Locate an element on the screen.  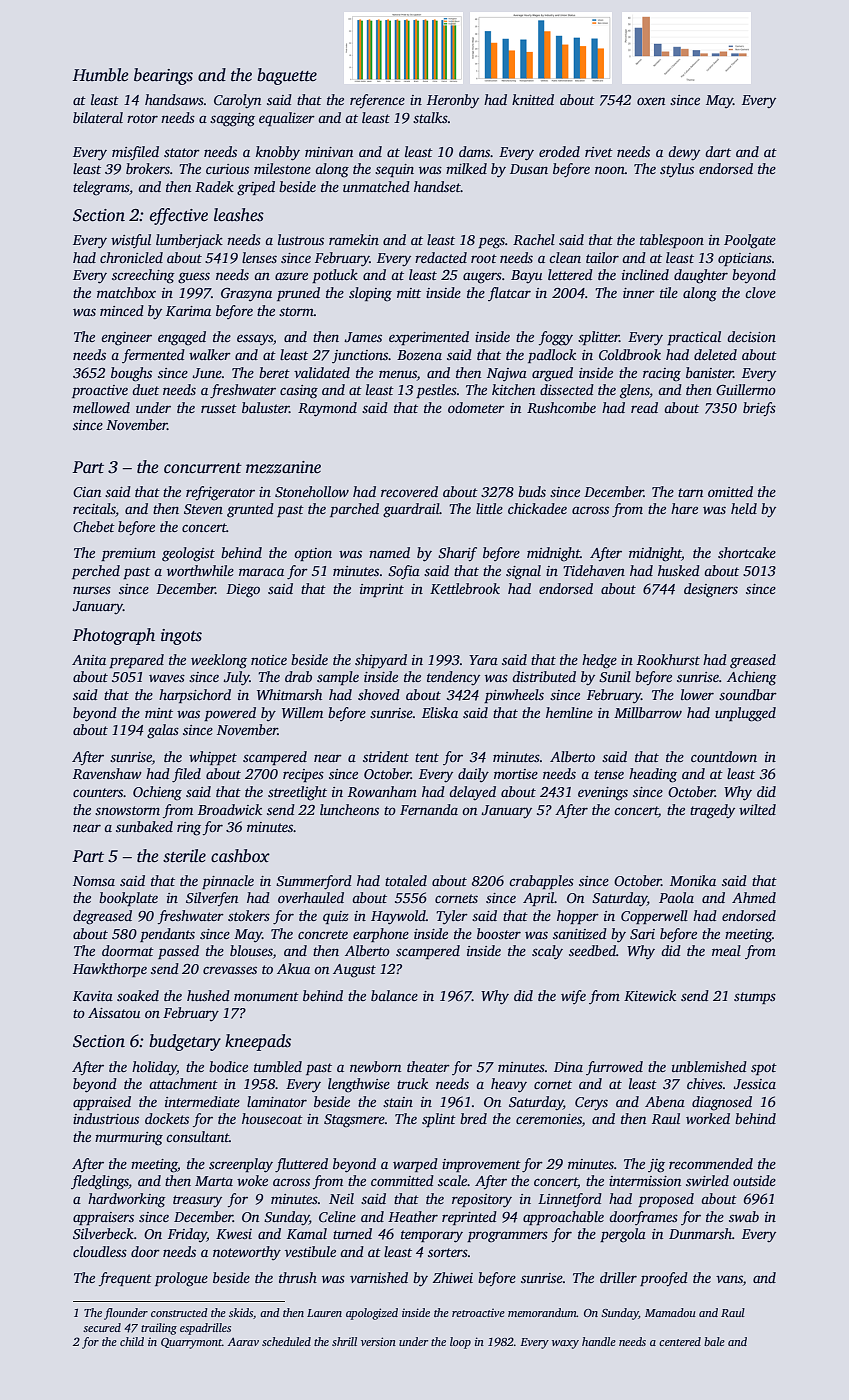
scheduled is located at coordinates (286, 1341).
